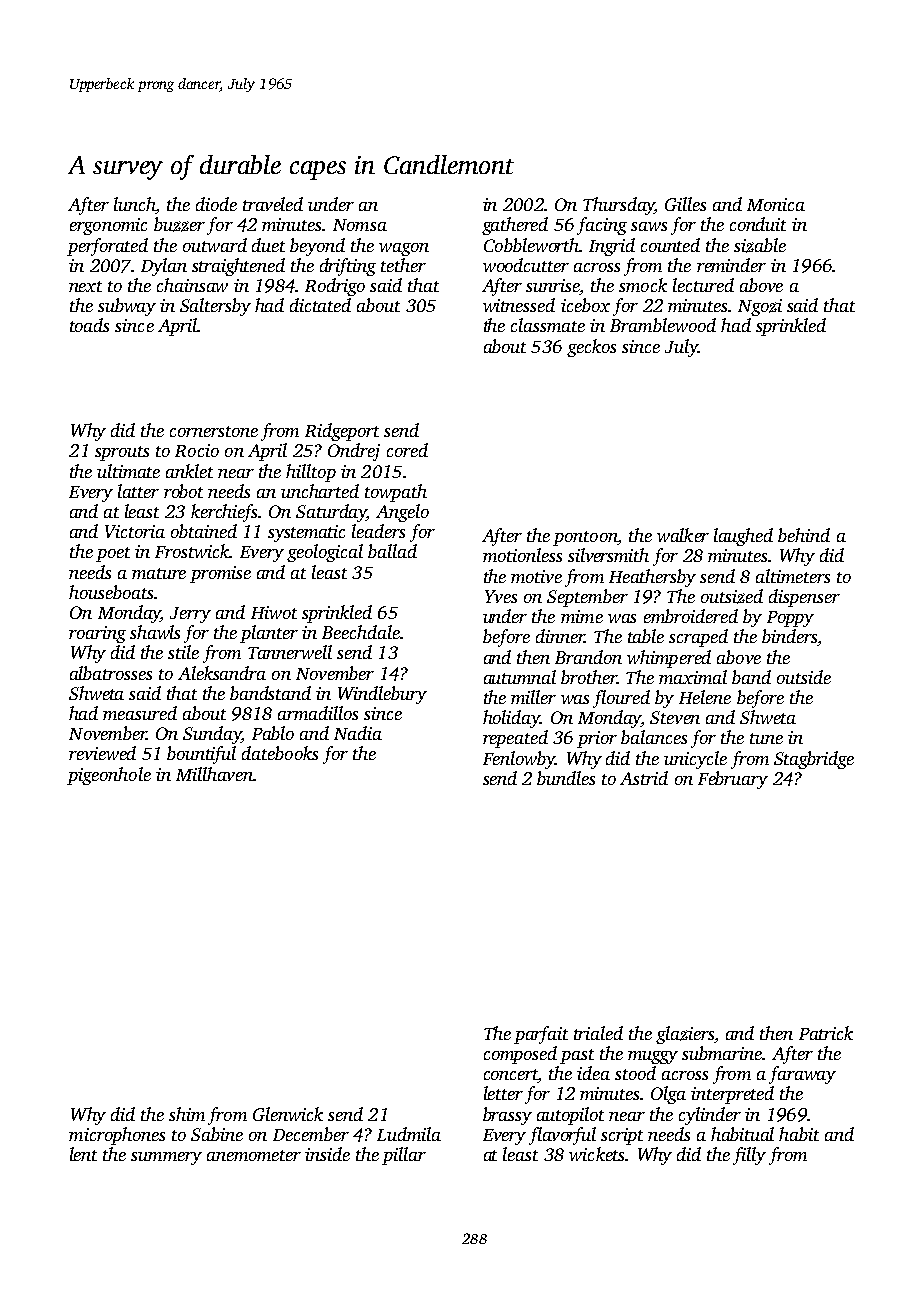  Describe the element at coordinates (814, 760) in the page. I see `Stagbridge` at that location.
